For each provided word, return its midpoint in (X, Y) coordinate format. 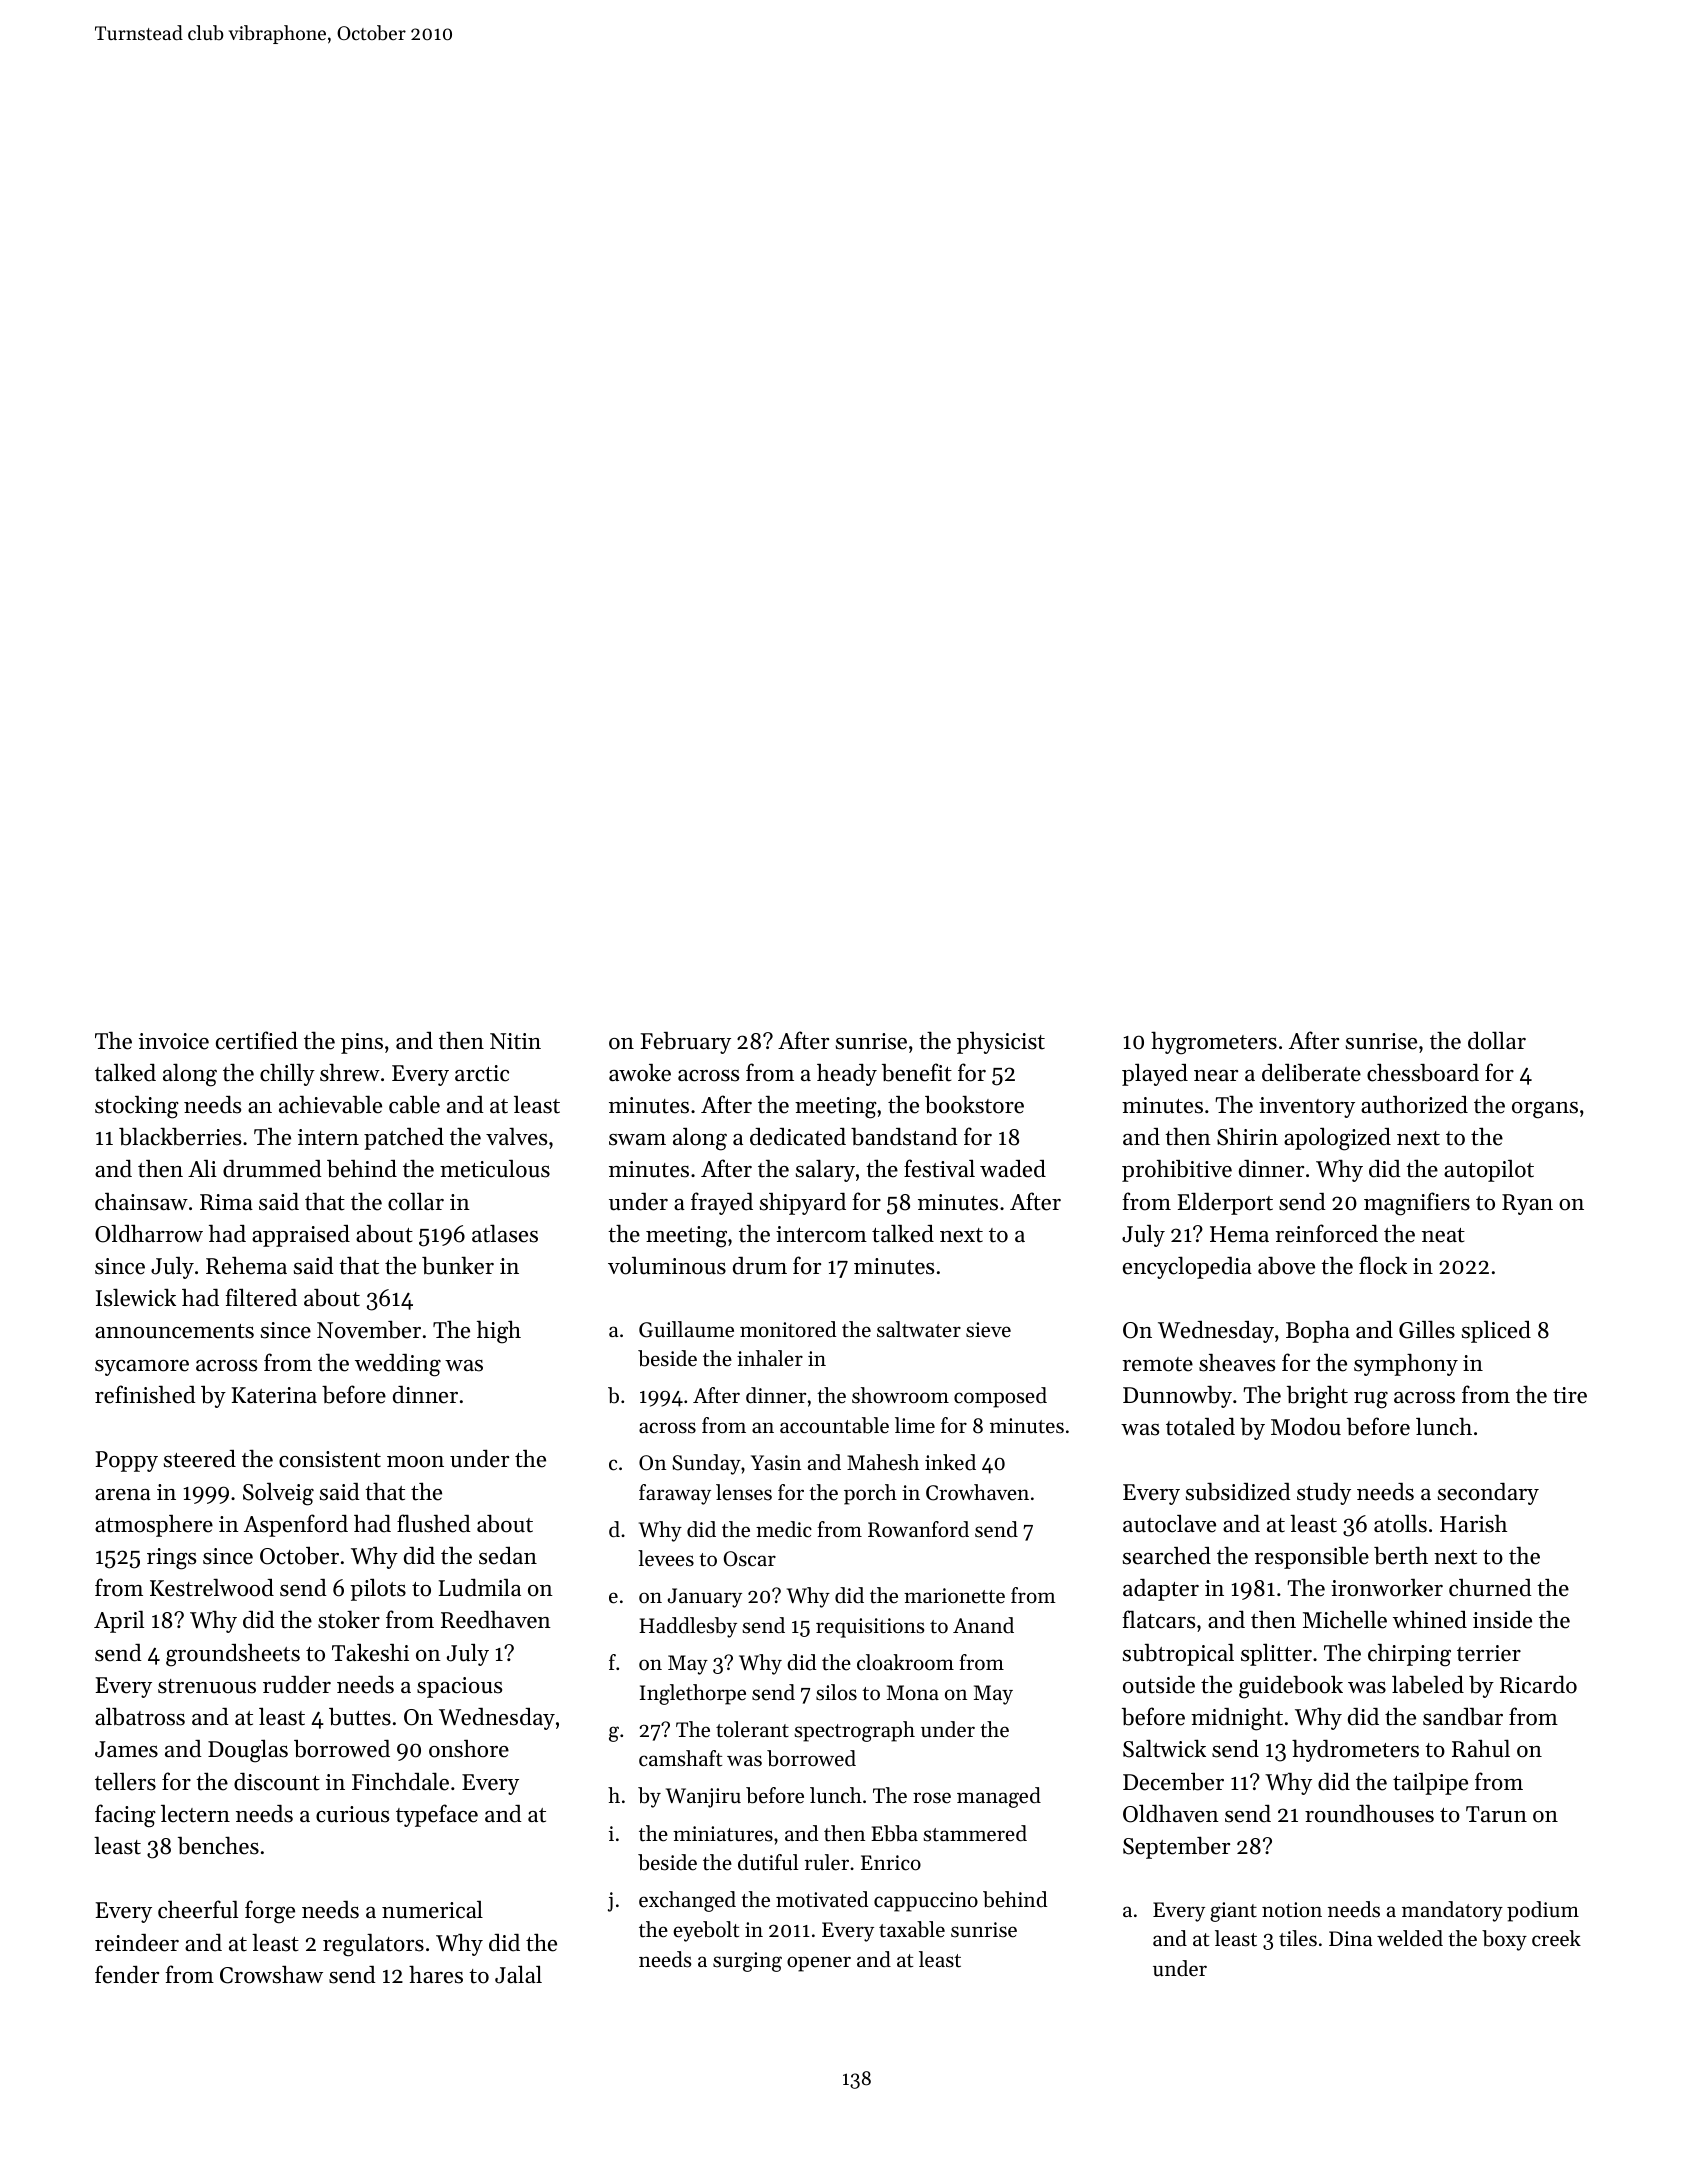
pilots (378, 1590)
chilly (287, 1074)
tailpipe (1430, 1784)
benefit (917, 1072)
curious (352, 1814)
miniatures (723, 1834)
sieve (988, 1330)
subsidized (1238, 1492)
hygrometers (1214, 1043)
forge (270, 1912)
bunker (458, 1265)
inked (950, 1462)
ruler (827, 1862)
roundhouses (1369, 1813)
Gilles (1427, 1329)
